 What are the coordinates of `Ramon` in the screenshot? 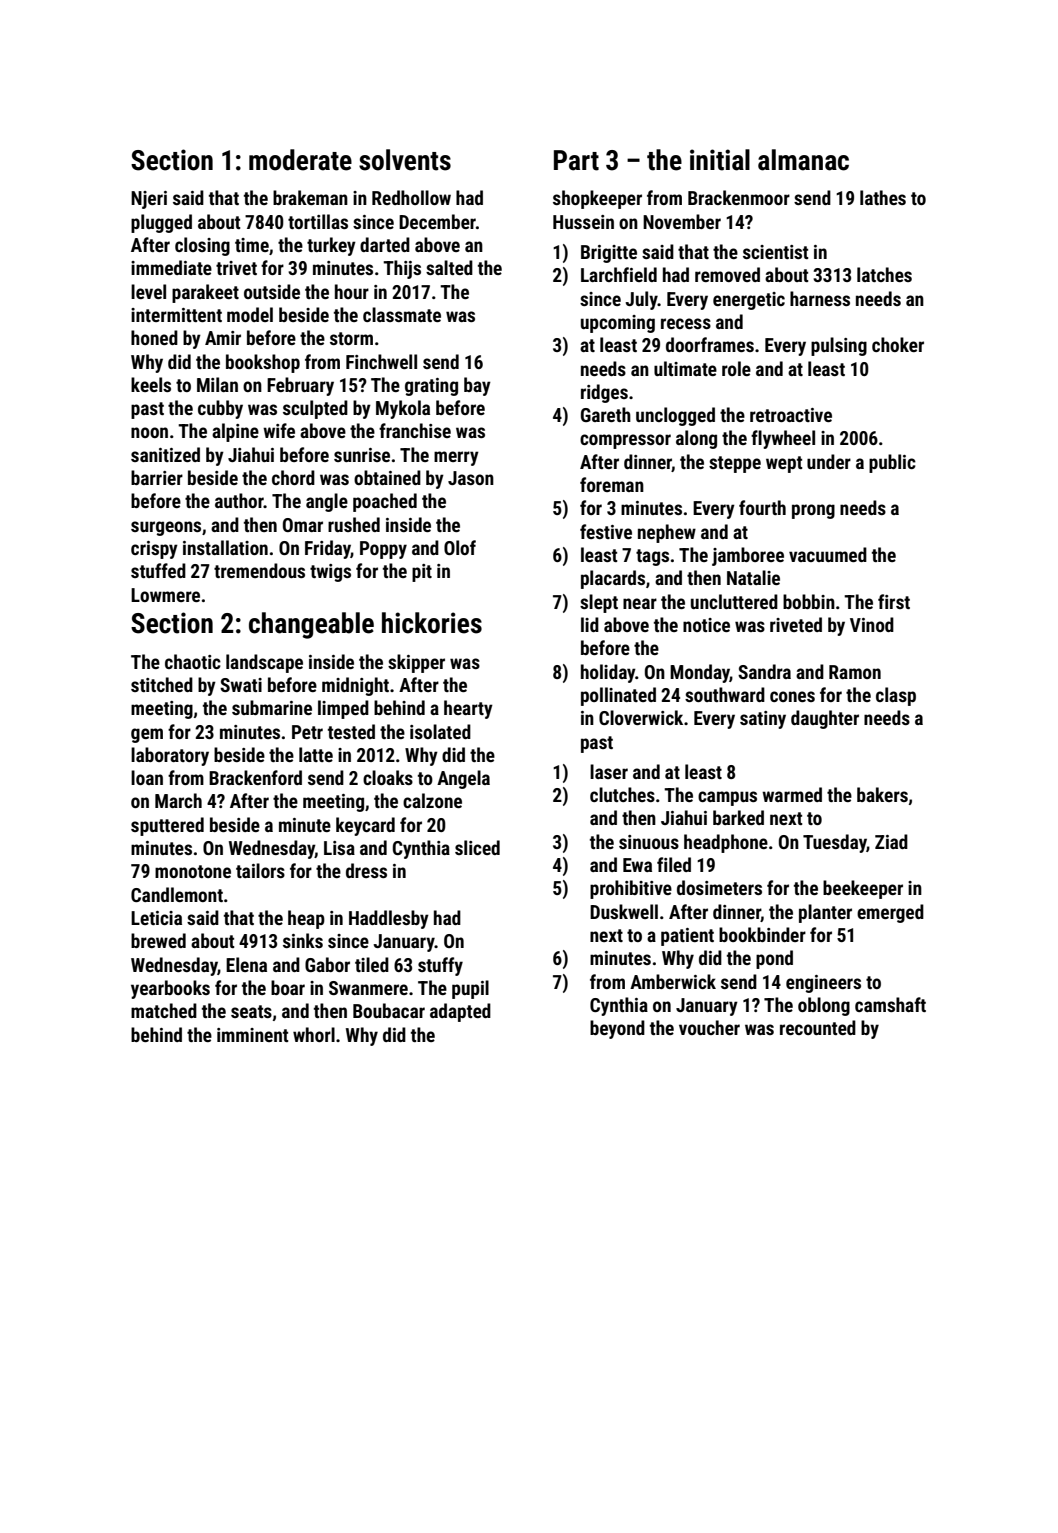 It's located at (855, 672).
